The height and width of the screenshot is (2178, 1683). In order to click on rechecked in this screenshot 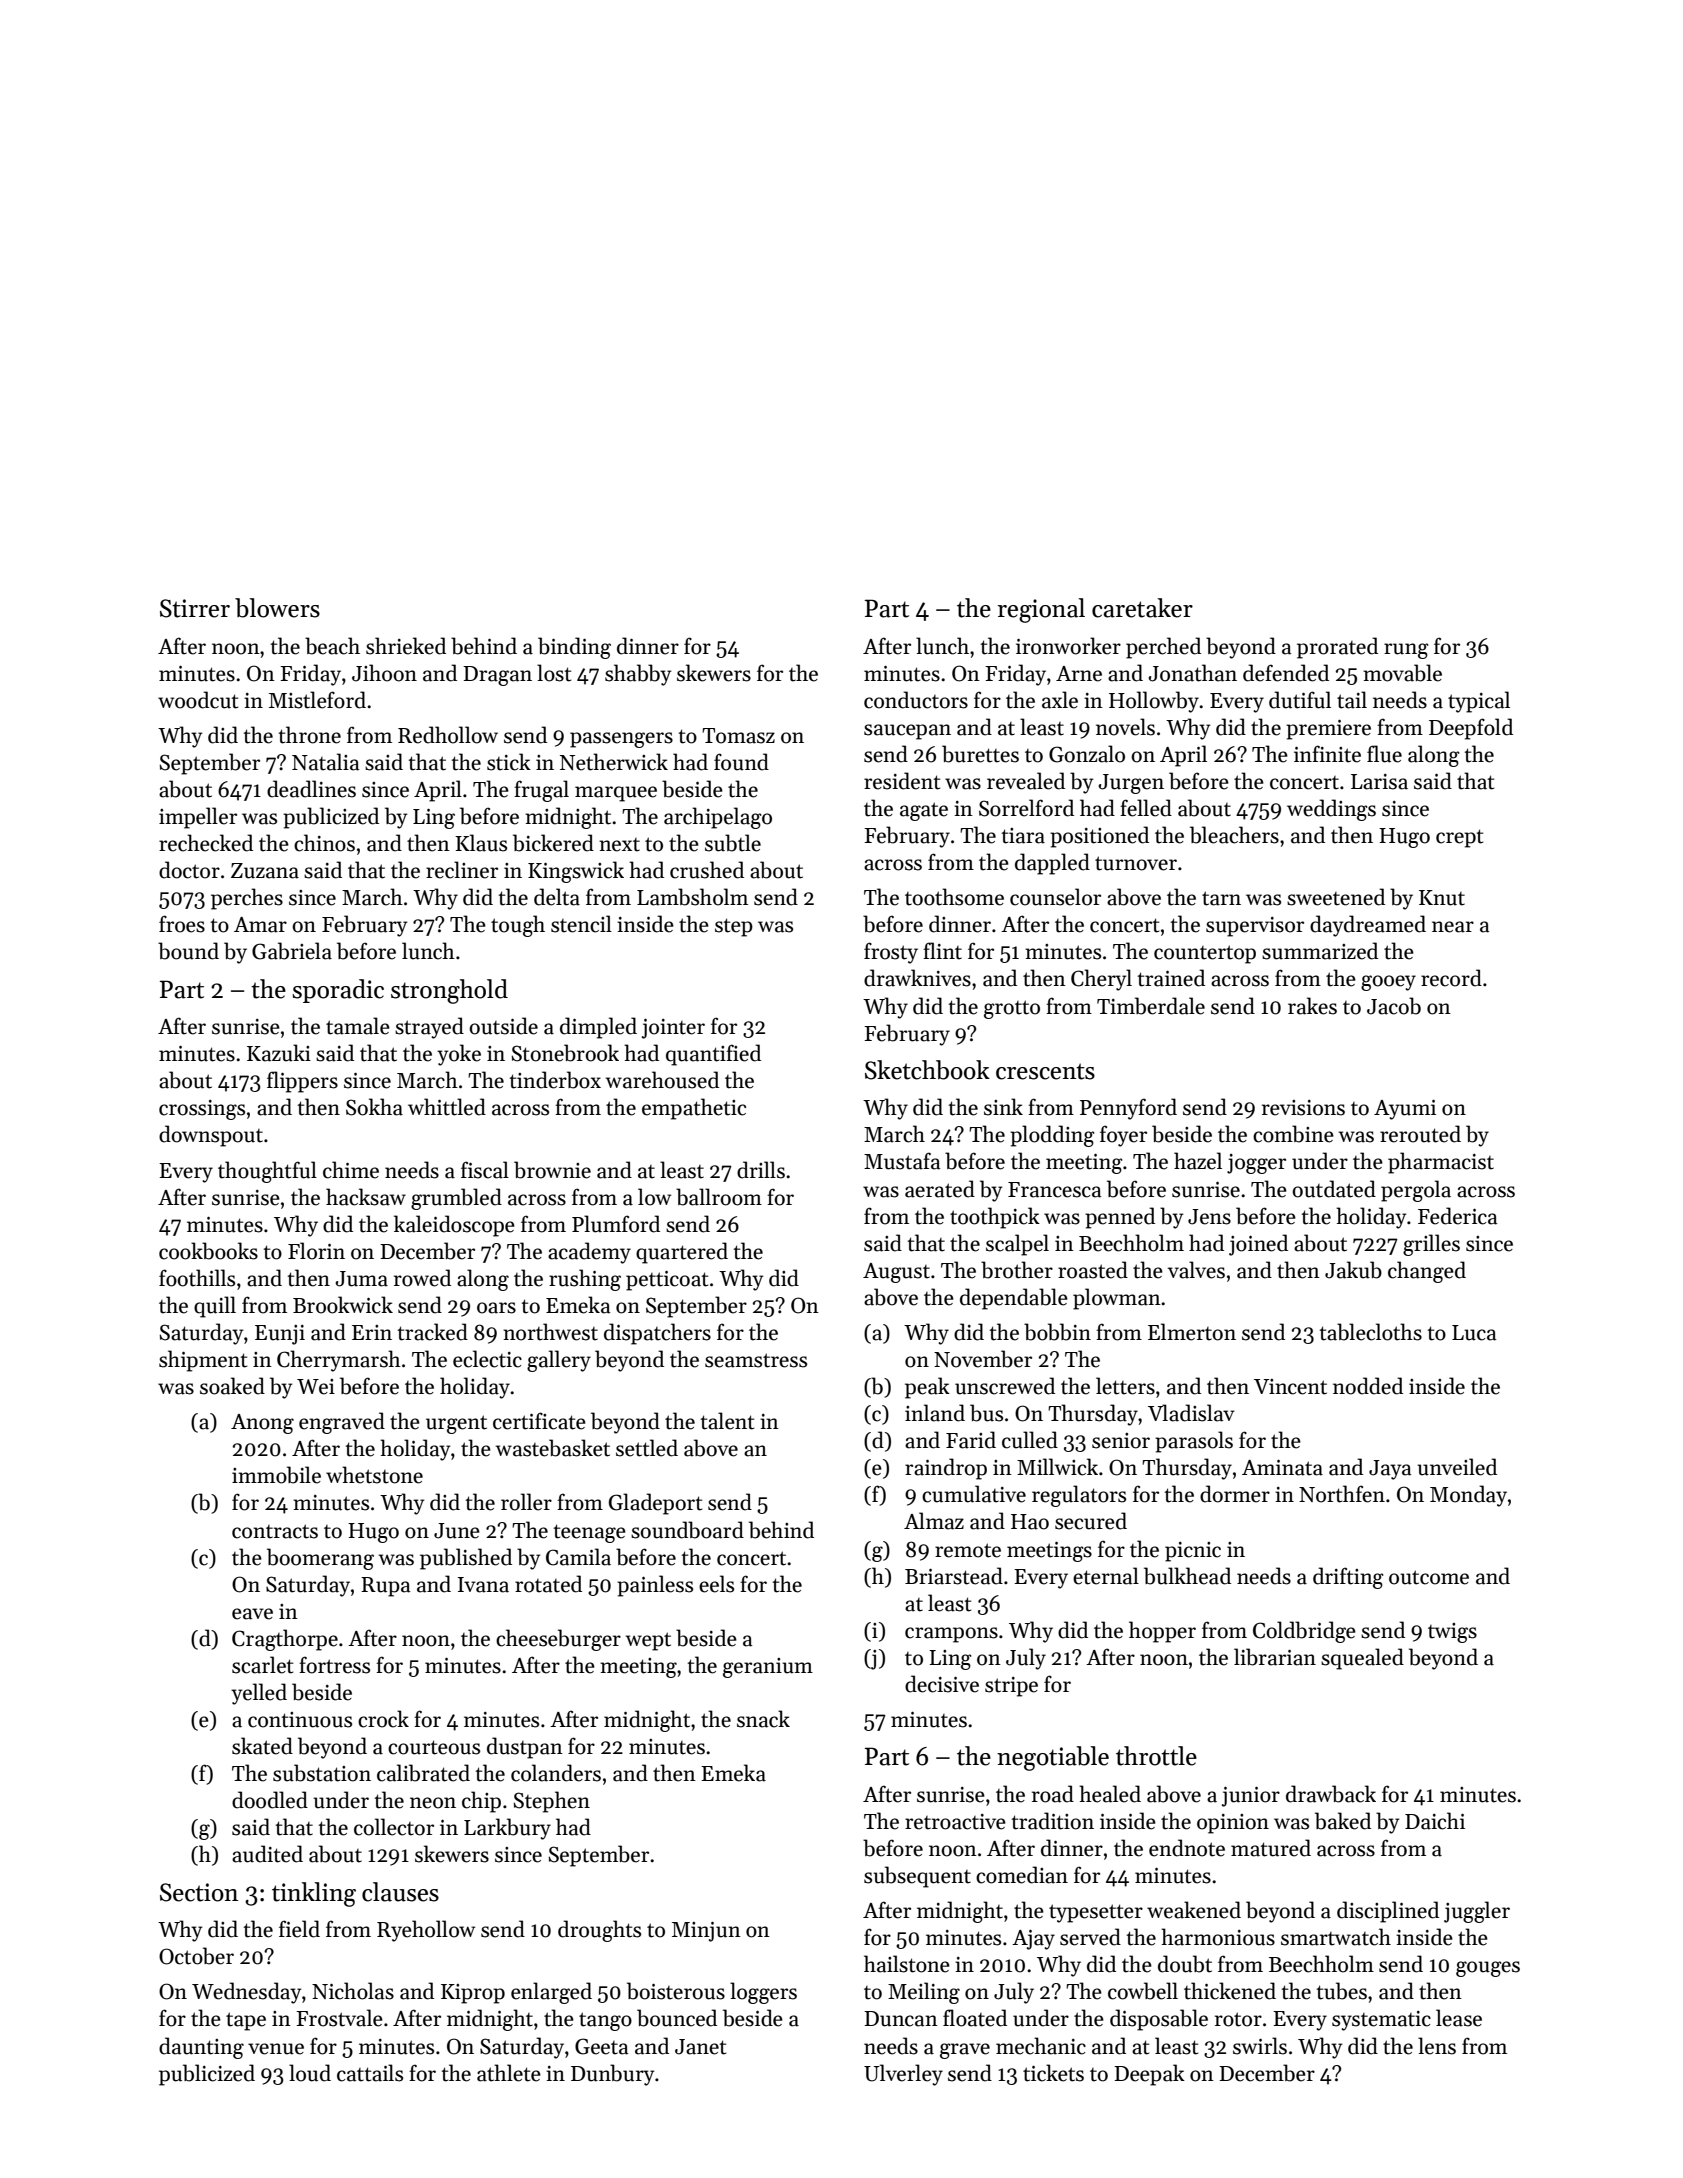, I will do `click(206, 843)`.
